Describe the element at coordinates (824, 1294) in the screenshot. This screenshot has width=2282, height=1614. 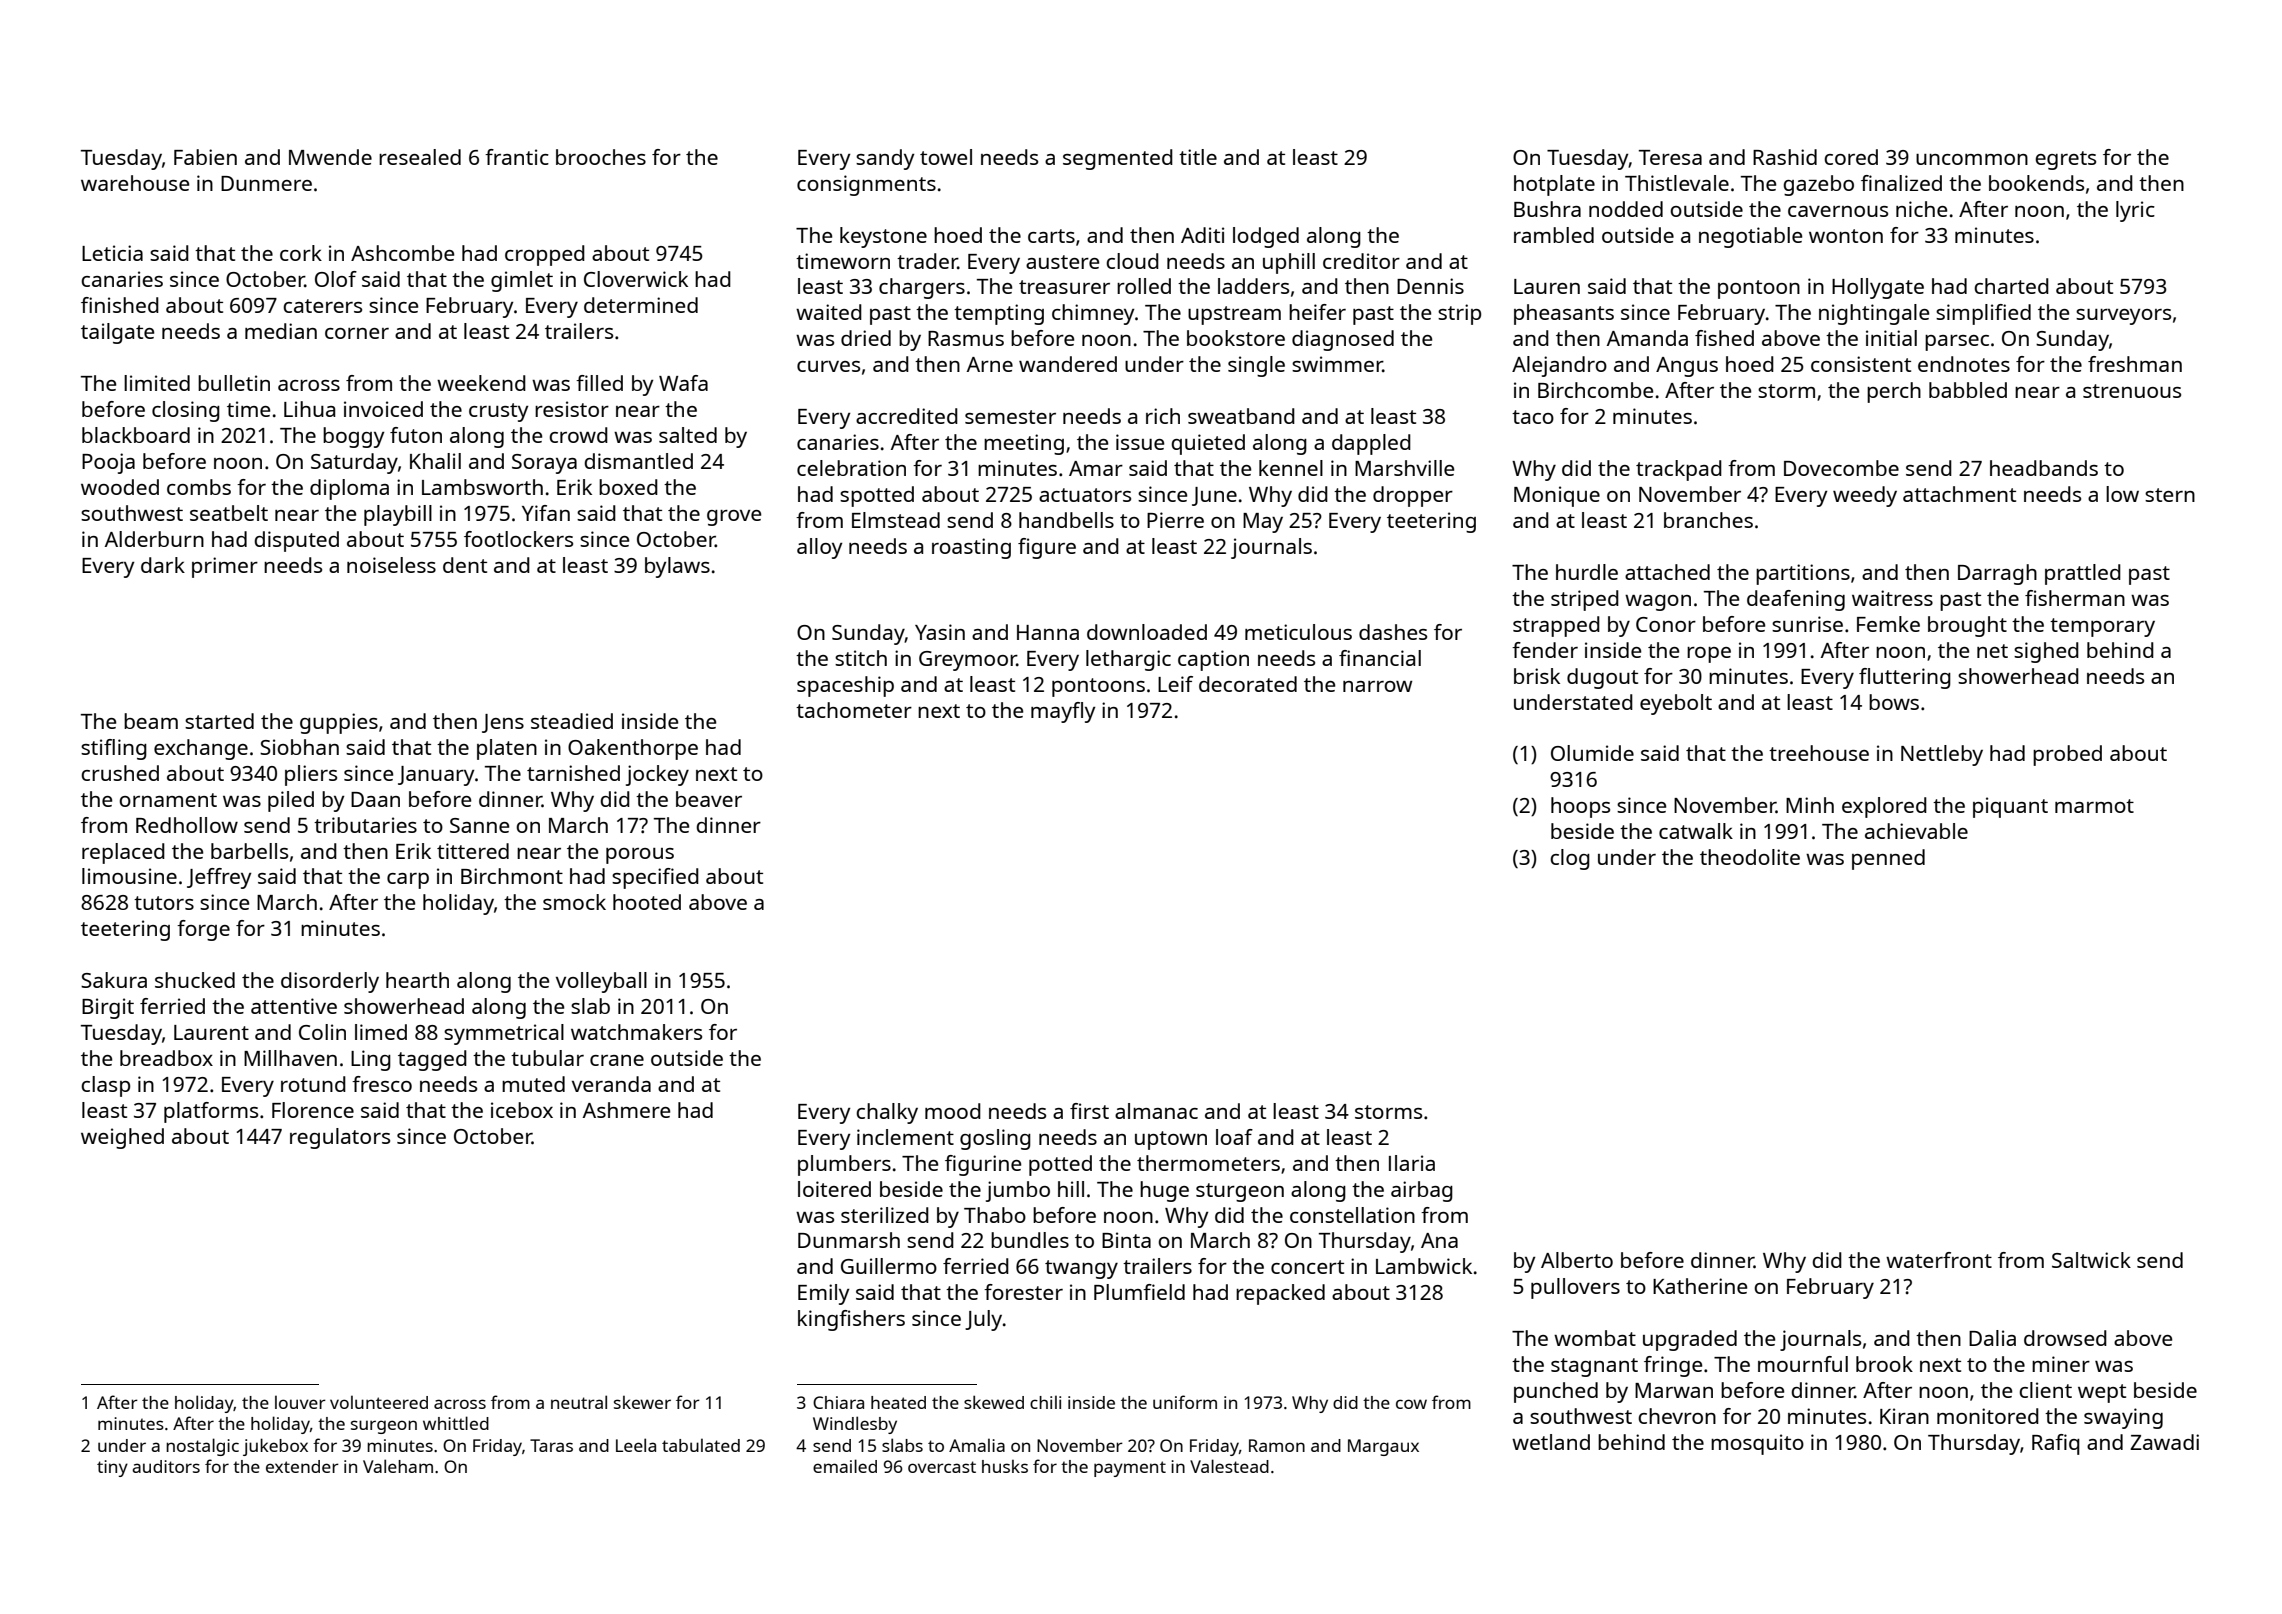
I see `Emily` at that location.
